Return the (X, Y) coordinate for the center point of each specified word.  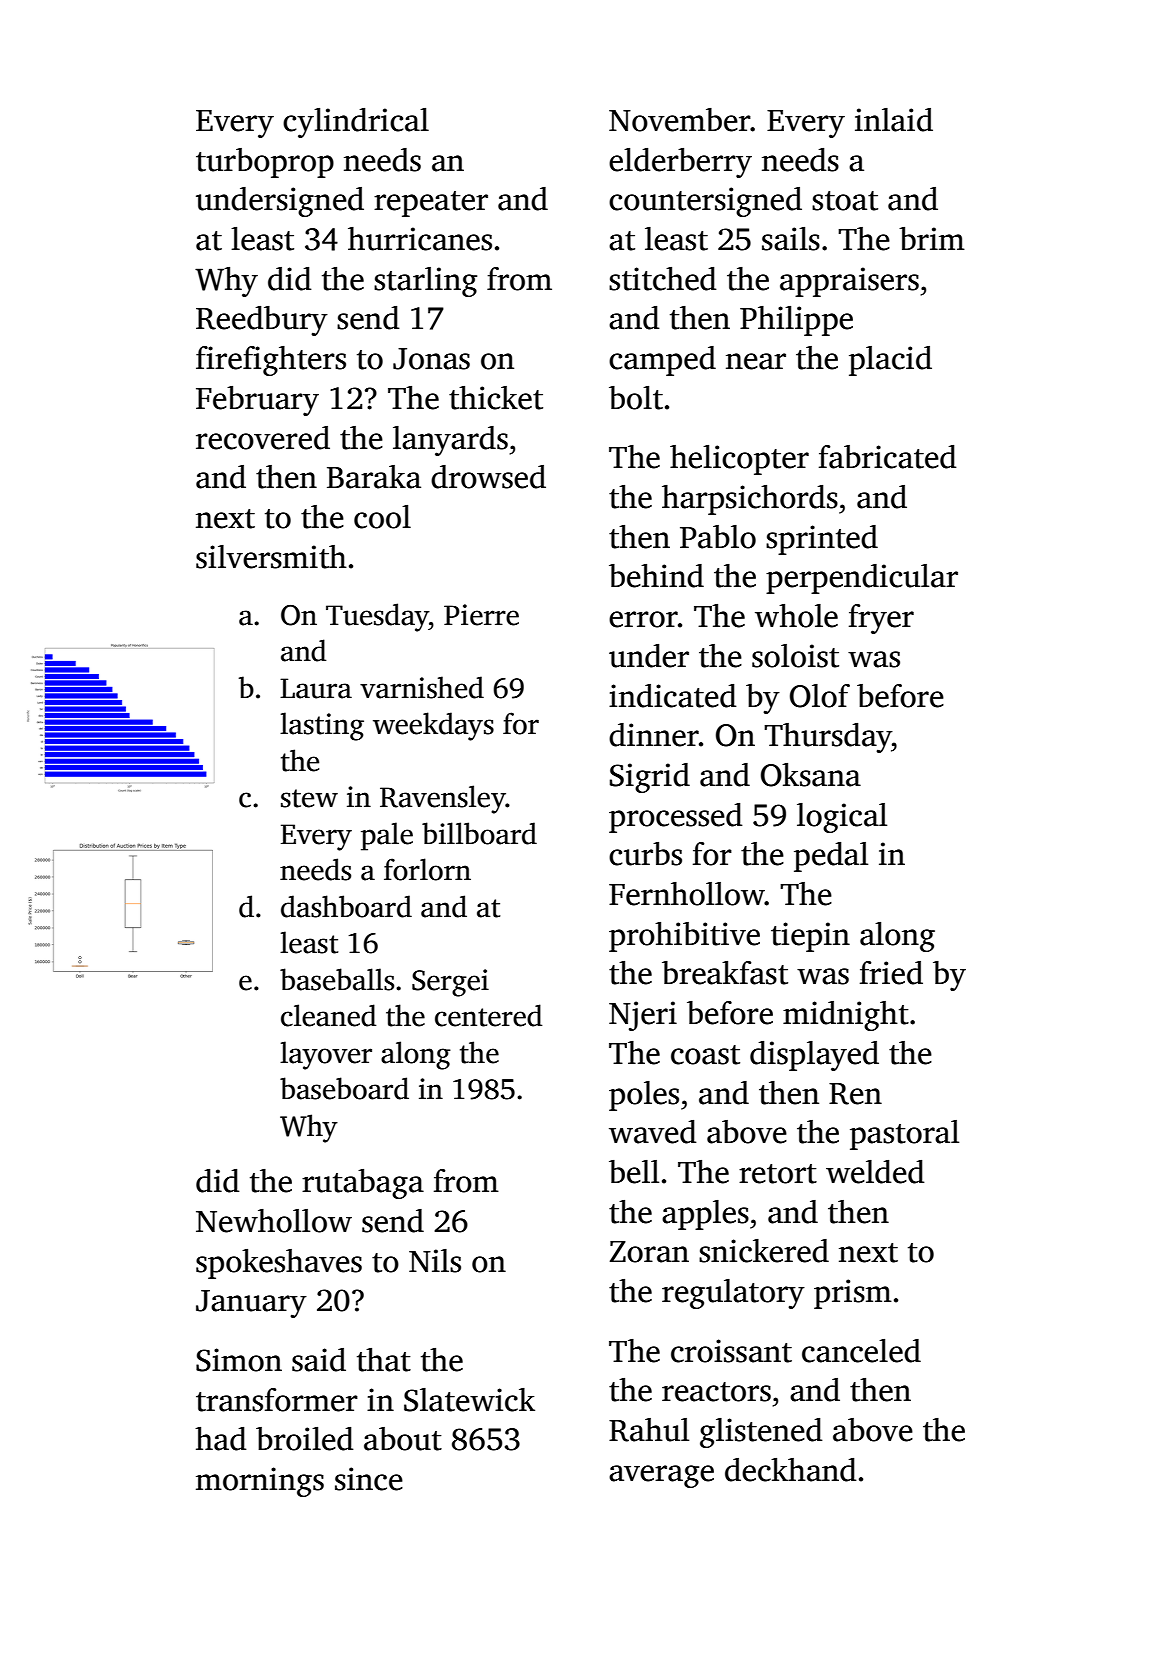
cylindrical (356, 123)
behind (656, 576)
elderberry (680, 163)
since (369, 1479)
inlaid (894, 120)
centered (488, 1015)
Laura (316, 688)
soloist (795, 656)
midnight (846, 1016)
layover (326, 1055)
